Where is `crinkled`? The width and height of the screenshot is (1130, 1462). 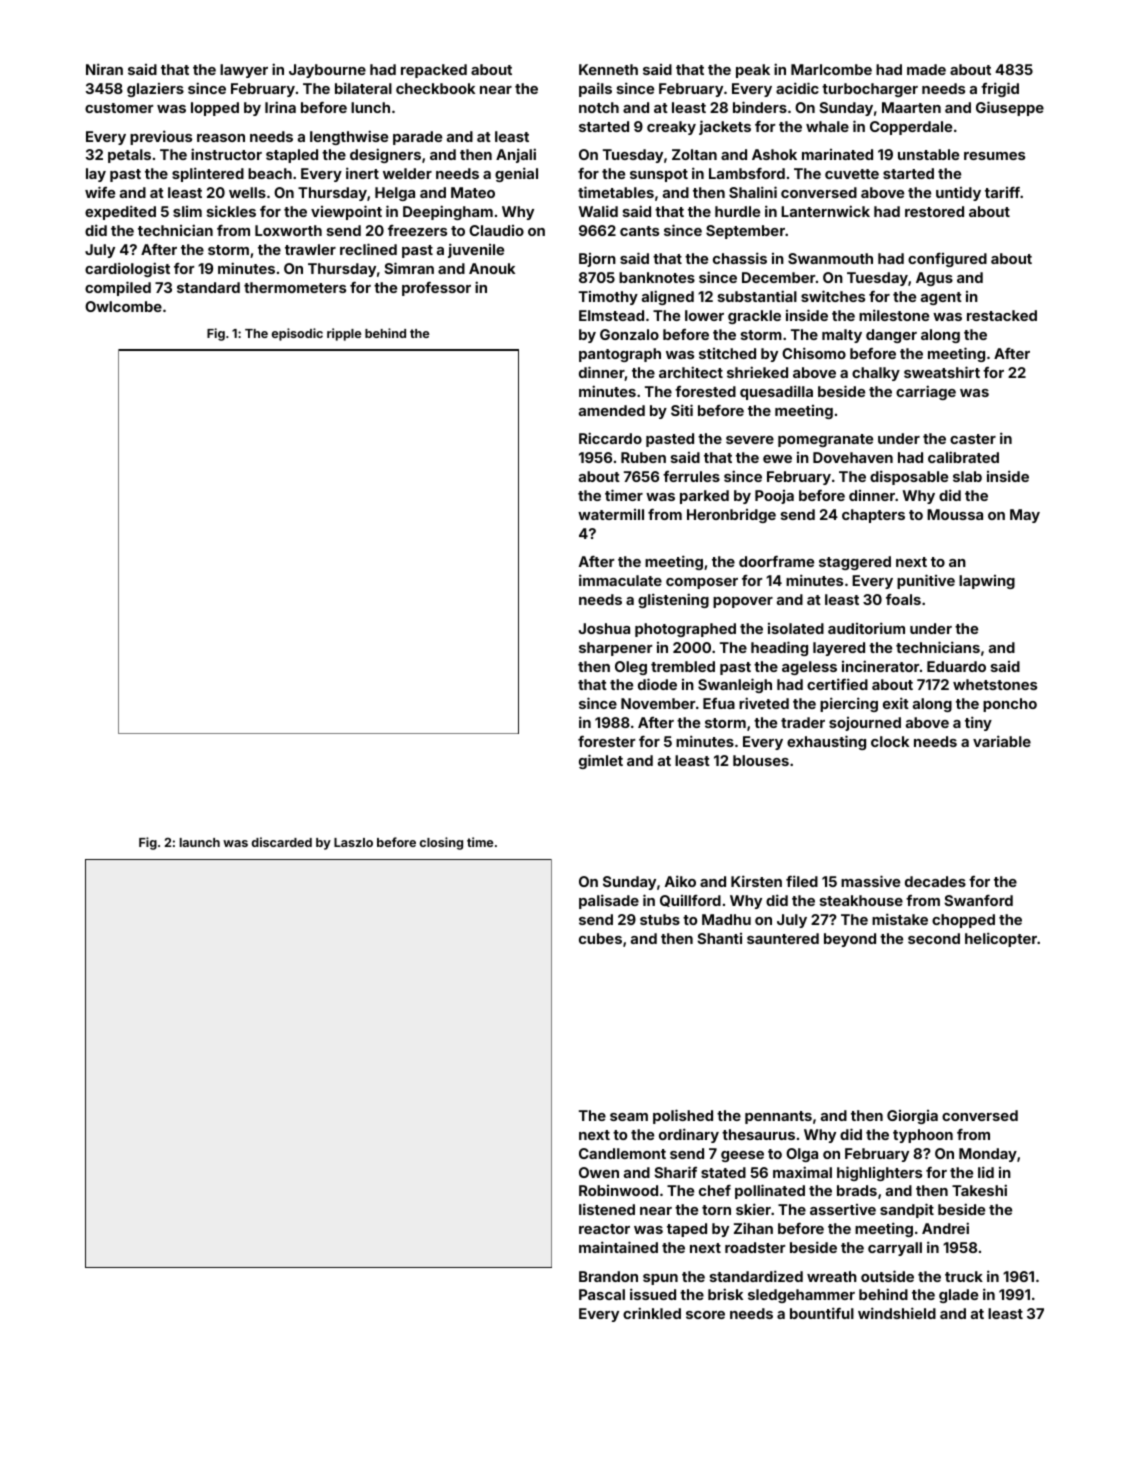
crinkled is located at coordinates (652, 1313).
